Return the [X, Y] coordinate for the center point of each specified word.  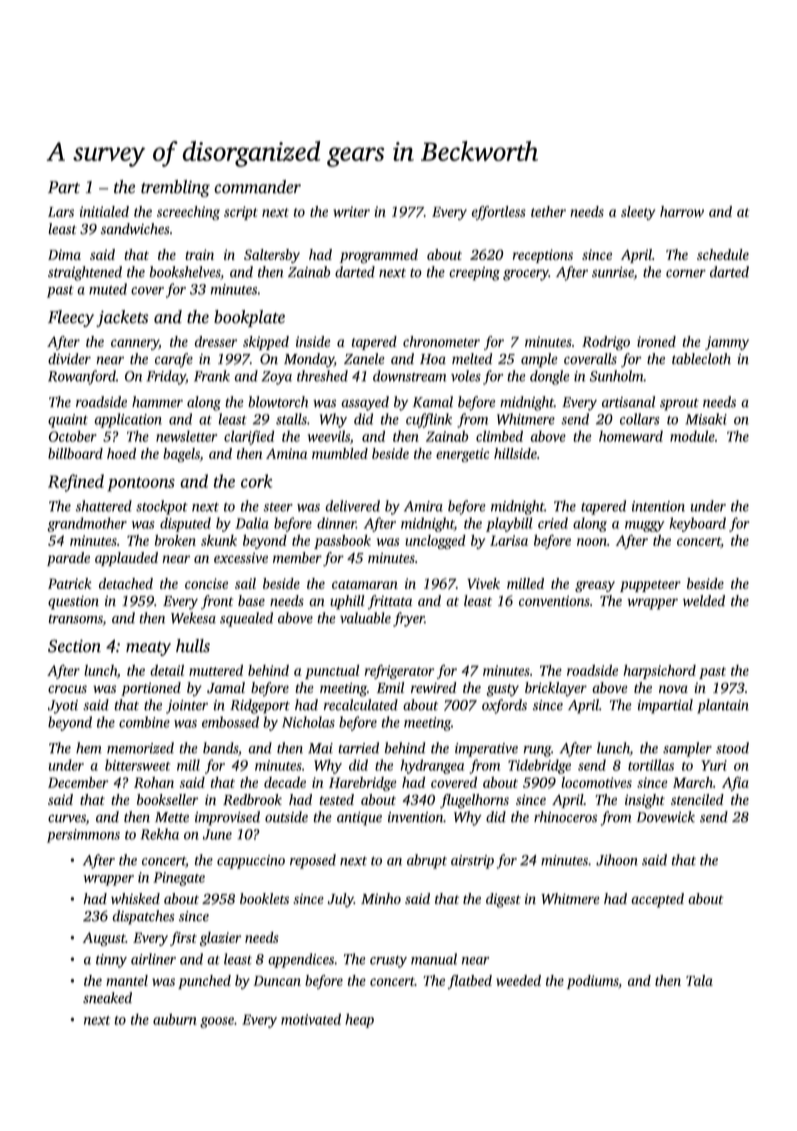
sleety [638, 213]
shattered [104, 506]
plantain [723, 706]
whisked [135, 898]
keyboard [698, 524]
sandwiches [135, 229]
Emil [390, 687]
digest [503, 900]
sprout [679, 404]
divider [69, 358]
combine [144, 722]
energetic [462, 455]
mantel [127, 980]
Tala [699, 980]
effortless [499, 213]
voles [466, 376]
